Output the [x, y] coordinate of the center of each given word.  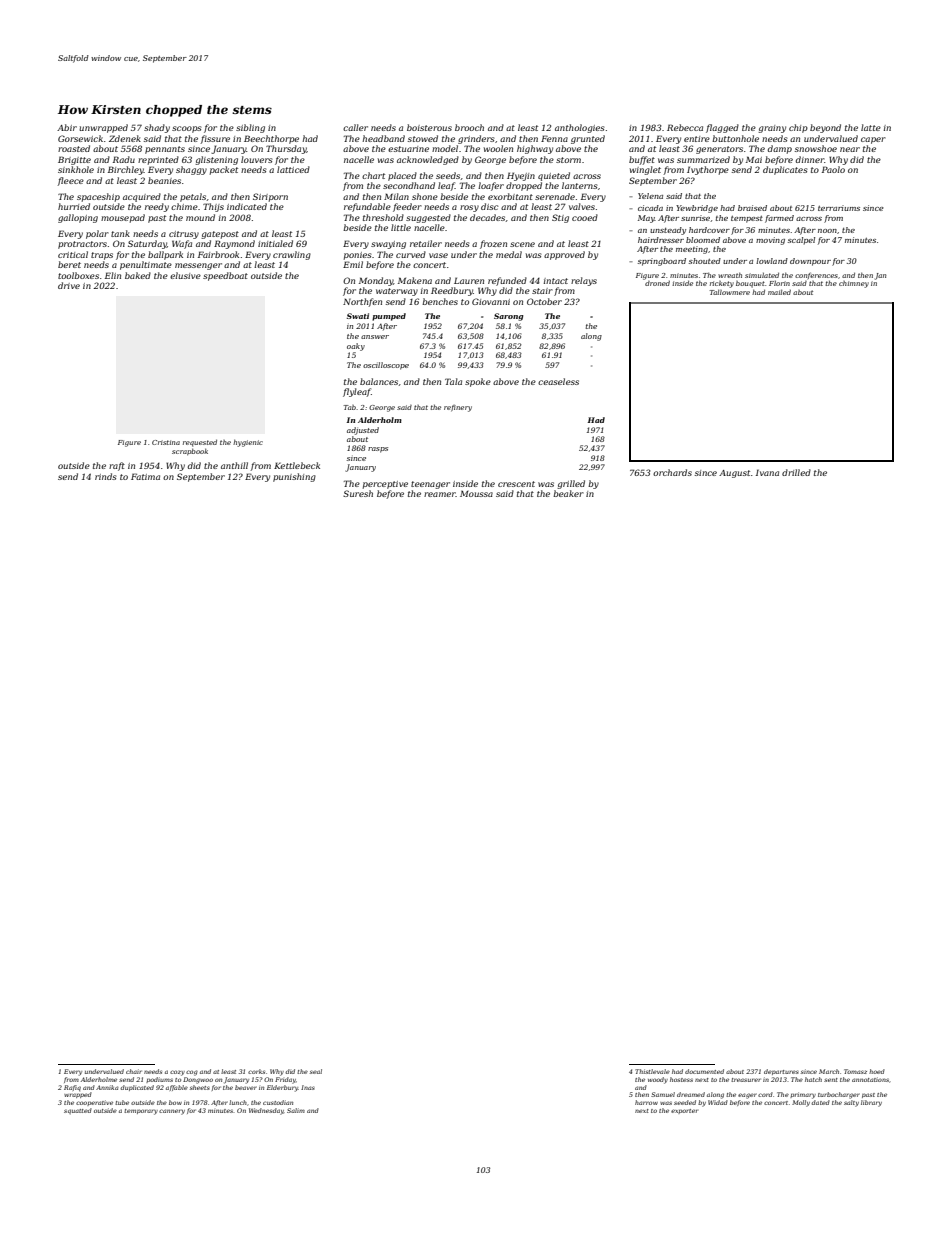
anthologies [580, 128]
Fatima [145, 476]
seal [316, 1071]
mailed [779, 292]
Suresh [358, 493]
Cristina [166, 442]
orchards [672, 472]
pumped [389, 317]
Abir [67, 127]
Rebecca [685, 127]
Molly [801, 1103]
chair [134, 1071]
